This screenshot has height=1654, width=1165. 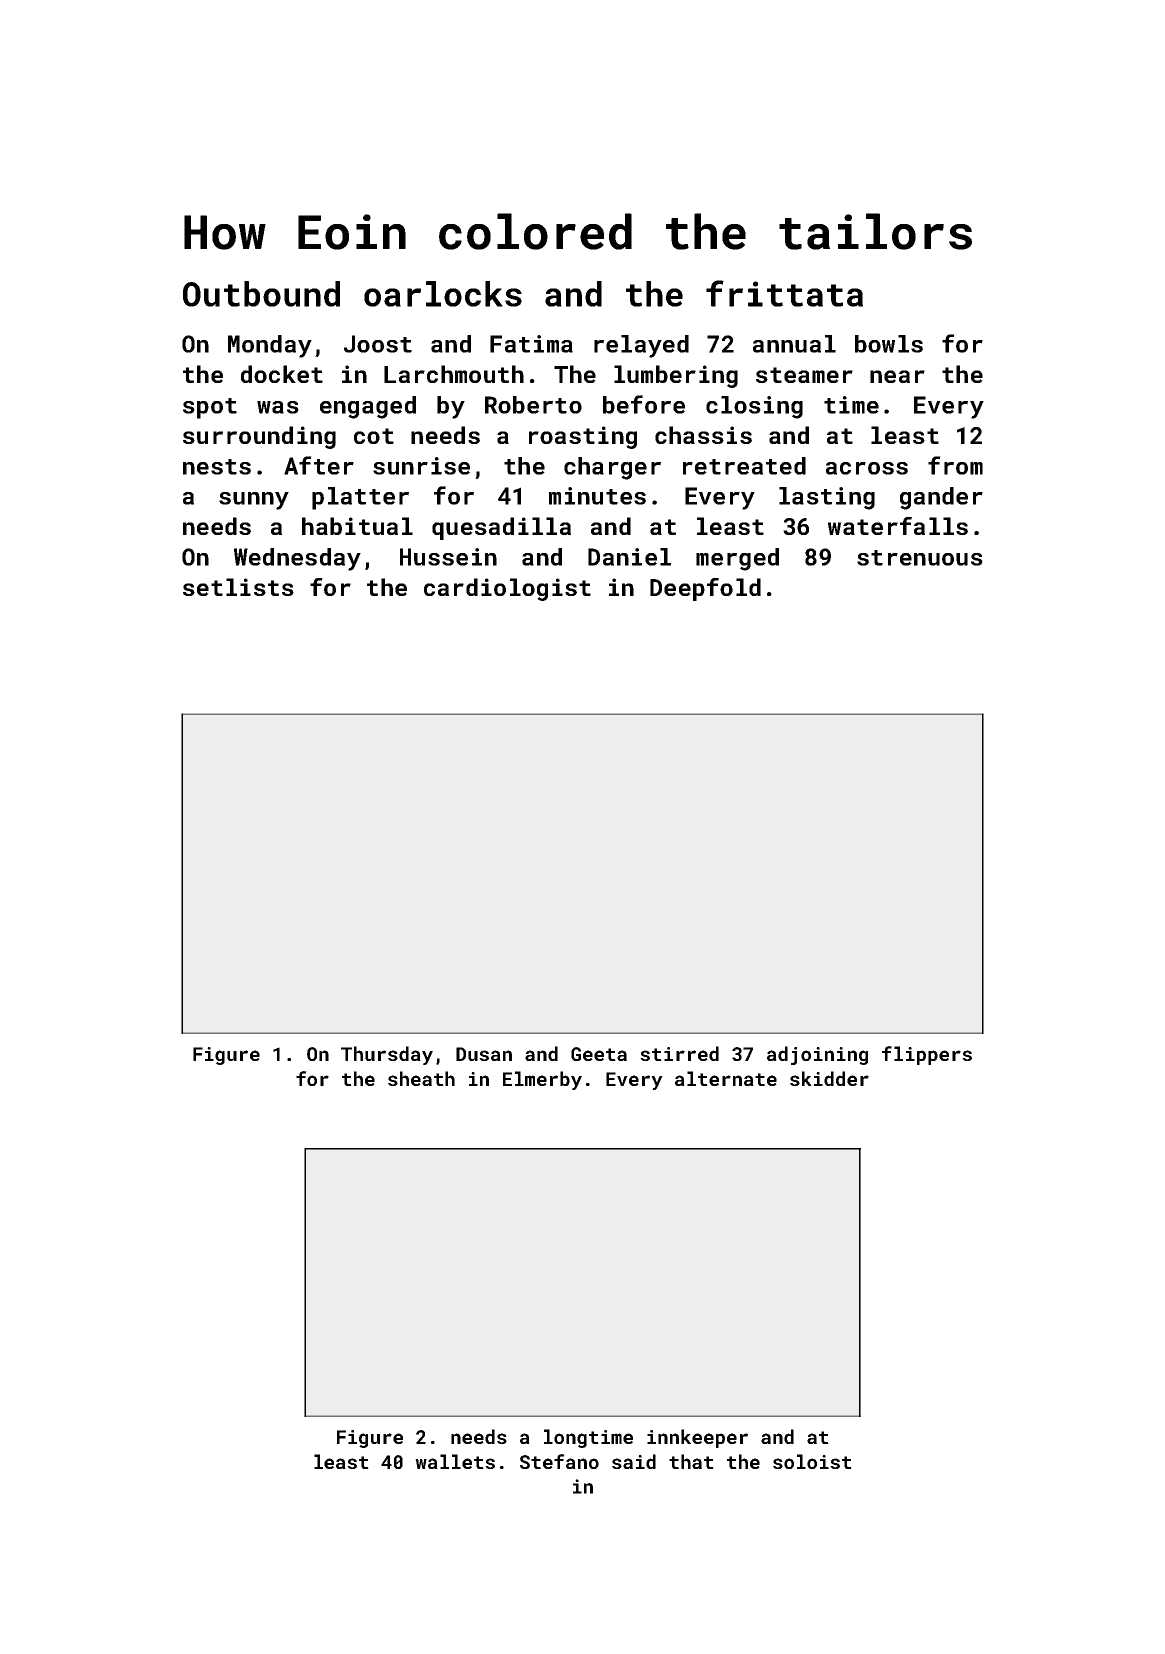 I want to click on Geeta, so click(x=599, y=1054).
